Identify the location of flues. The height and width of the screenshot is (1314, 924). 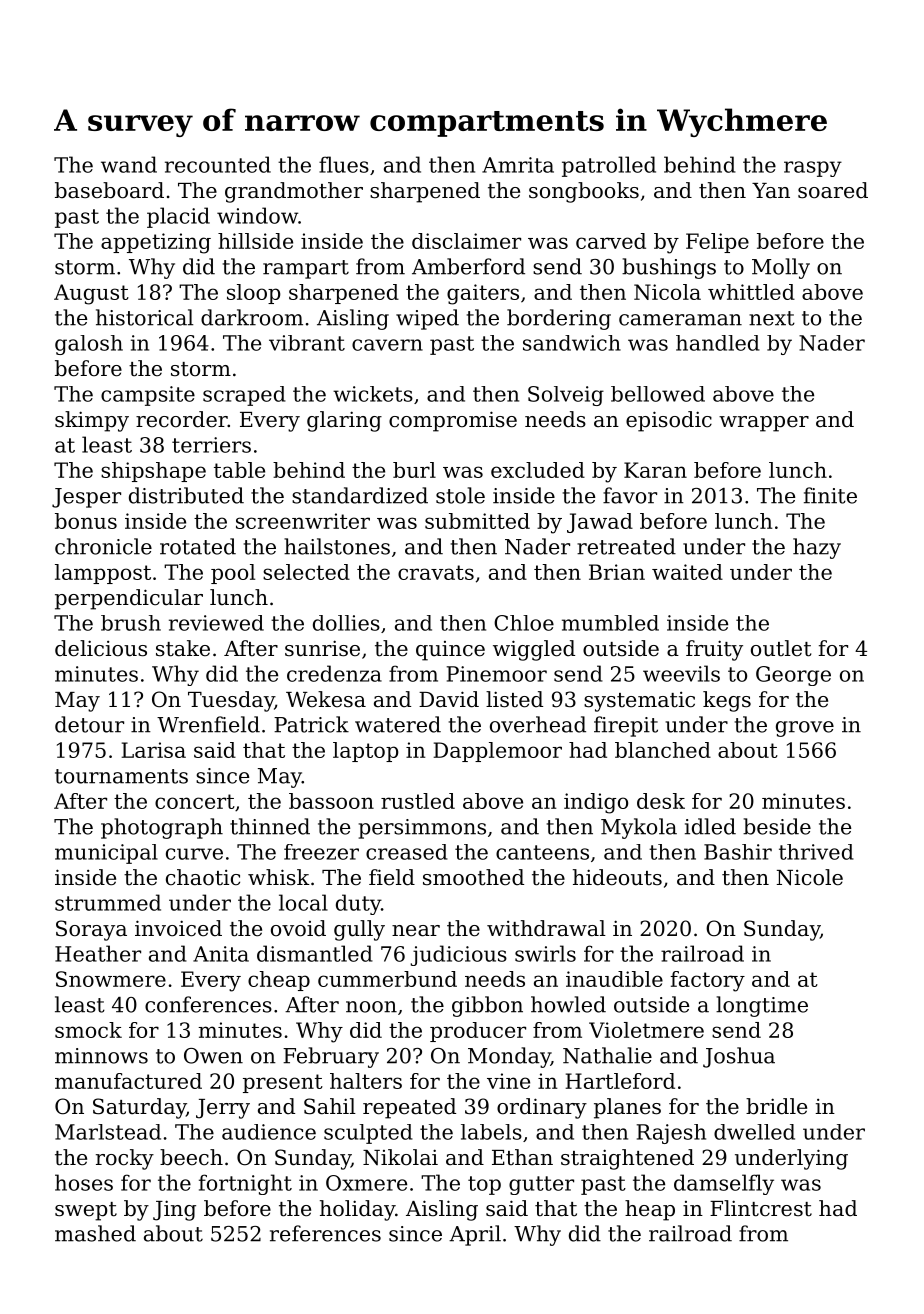
(344, 164).
